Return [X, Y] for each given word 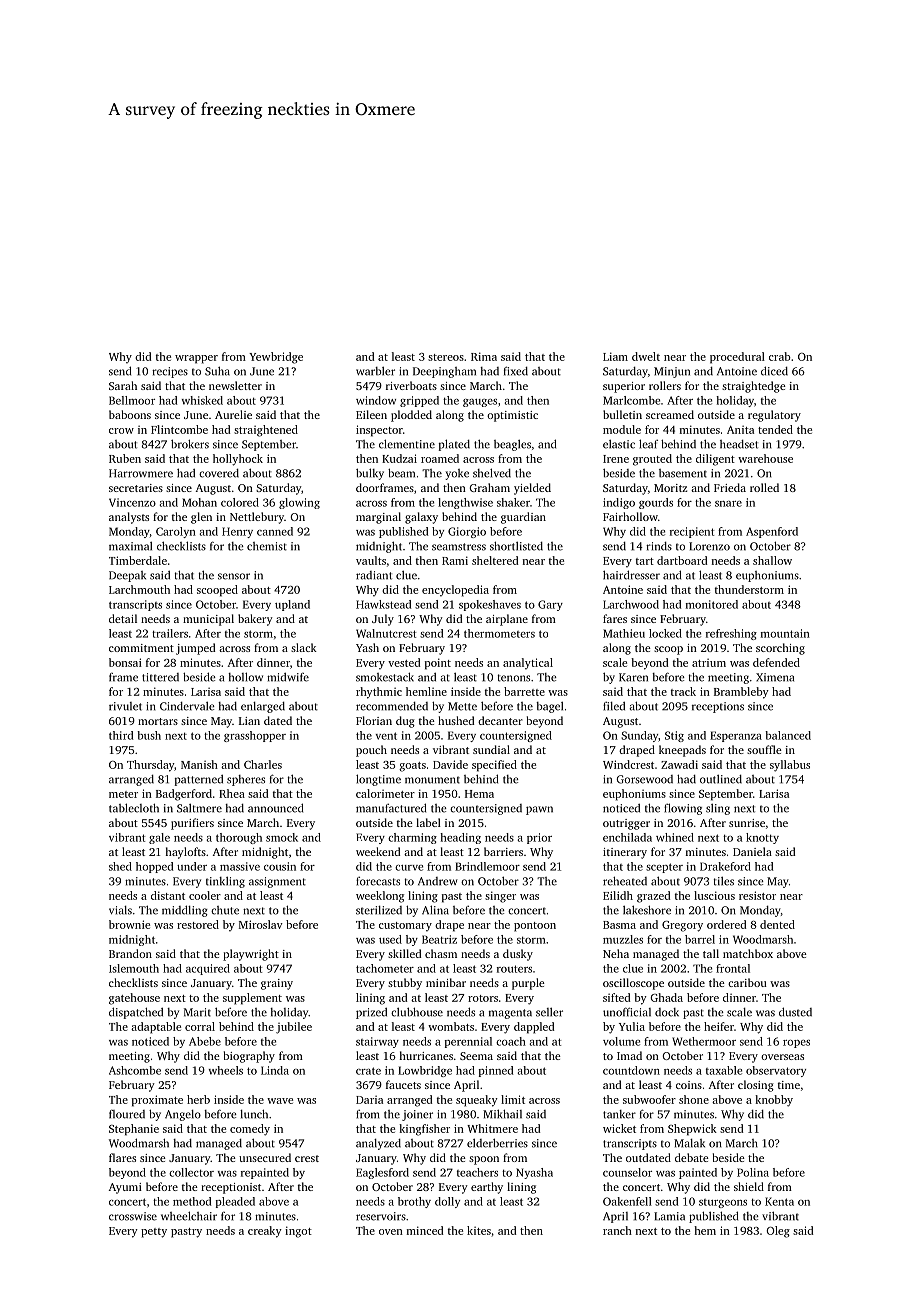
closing [756, 1086]
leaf [648, 444]
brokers [190, 444]
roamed [440, 458]
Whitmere [492, 1128]
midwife [288, 677]
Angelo [183, 1115]
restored [198, 924]
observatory [776, 1071]
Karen [633, 677]
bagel [549, 707]
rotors [483, 998]
